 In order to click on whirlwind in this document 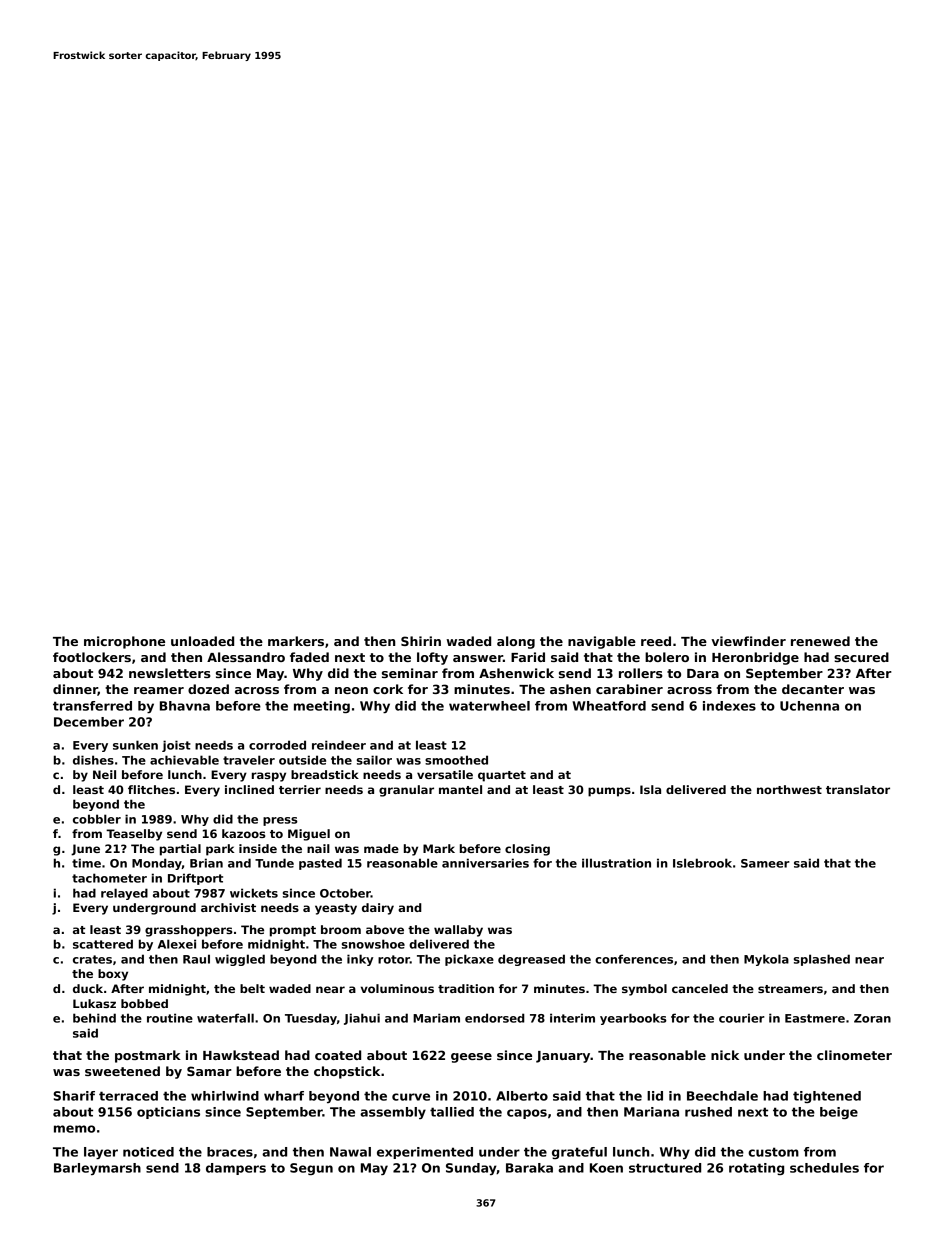, I will do `click(225, 1096)`.
